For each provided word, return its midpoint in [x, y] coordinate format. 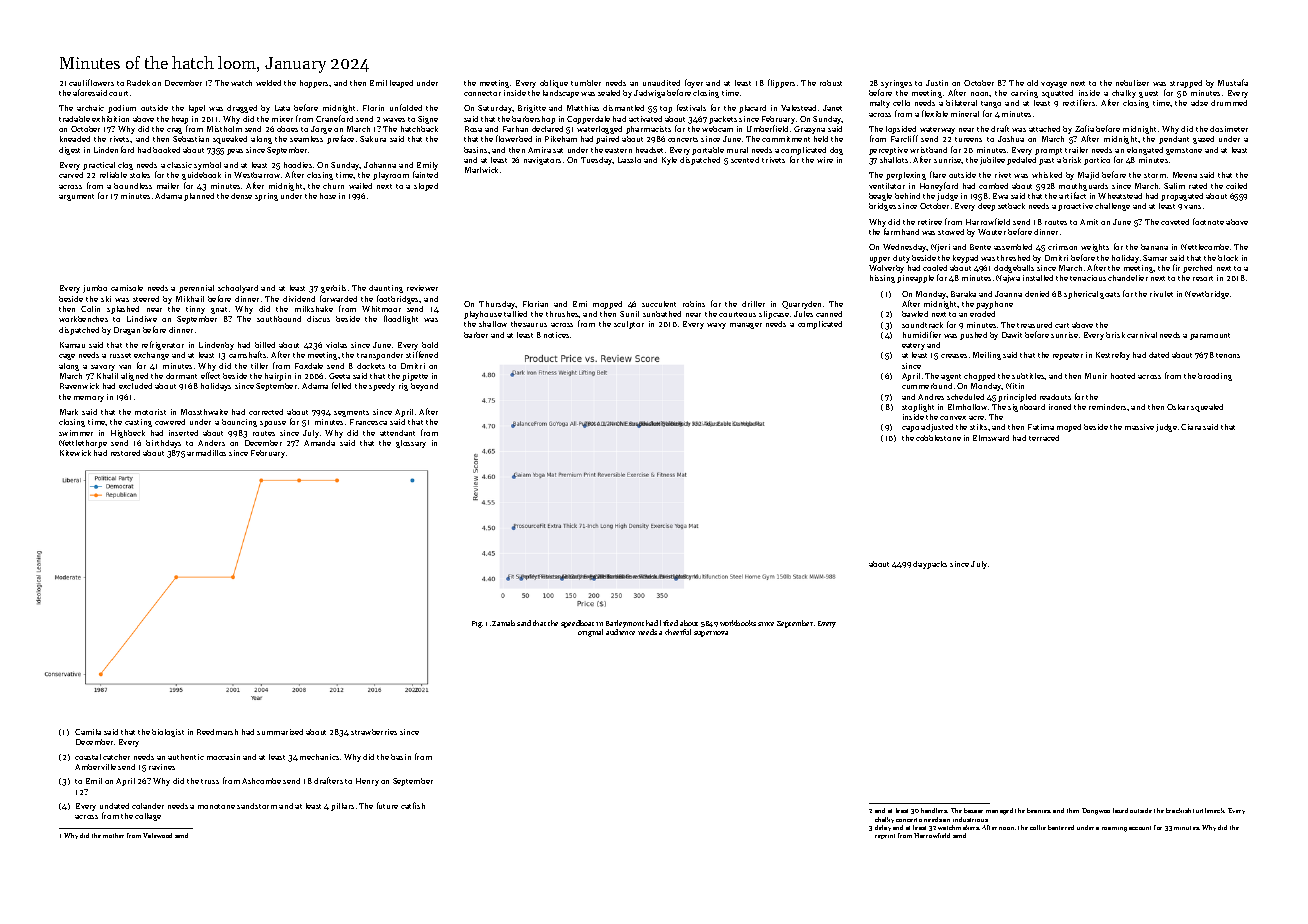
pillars [342, 807]
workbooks [738, 623]
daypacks [930, 565]
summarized [280, 732]
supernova [711, 634]
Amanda [319, 443]
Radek [138, 83]
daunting [386, 289]
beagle [880, 197]
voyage [1054, 85]
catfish [413, 805]
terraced [1044, 438]
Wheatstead [1120, 196]
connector [482, 93]
